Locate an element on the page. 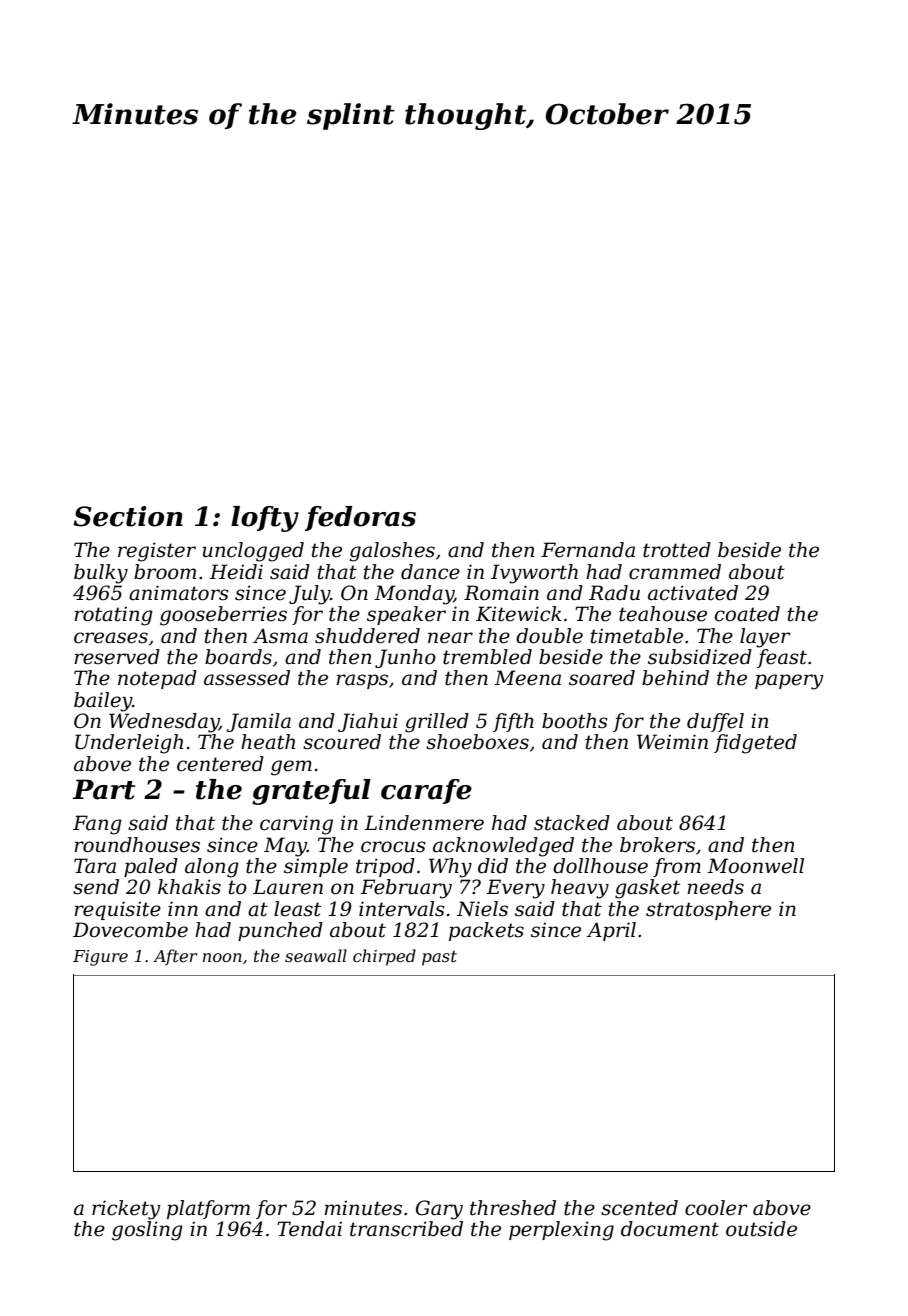 The height and width of the page is (1316, 908). Heidi is located at coordinates (236, 572).
